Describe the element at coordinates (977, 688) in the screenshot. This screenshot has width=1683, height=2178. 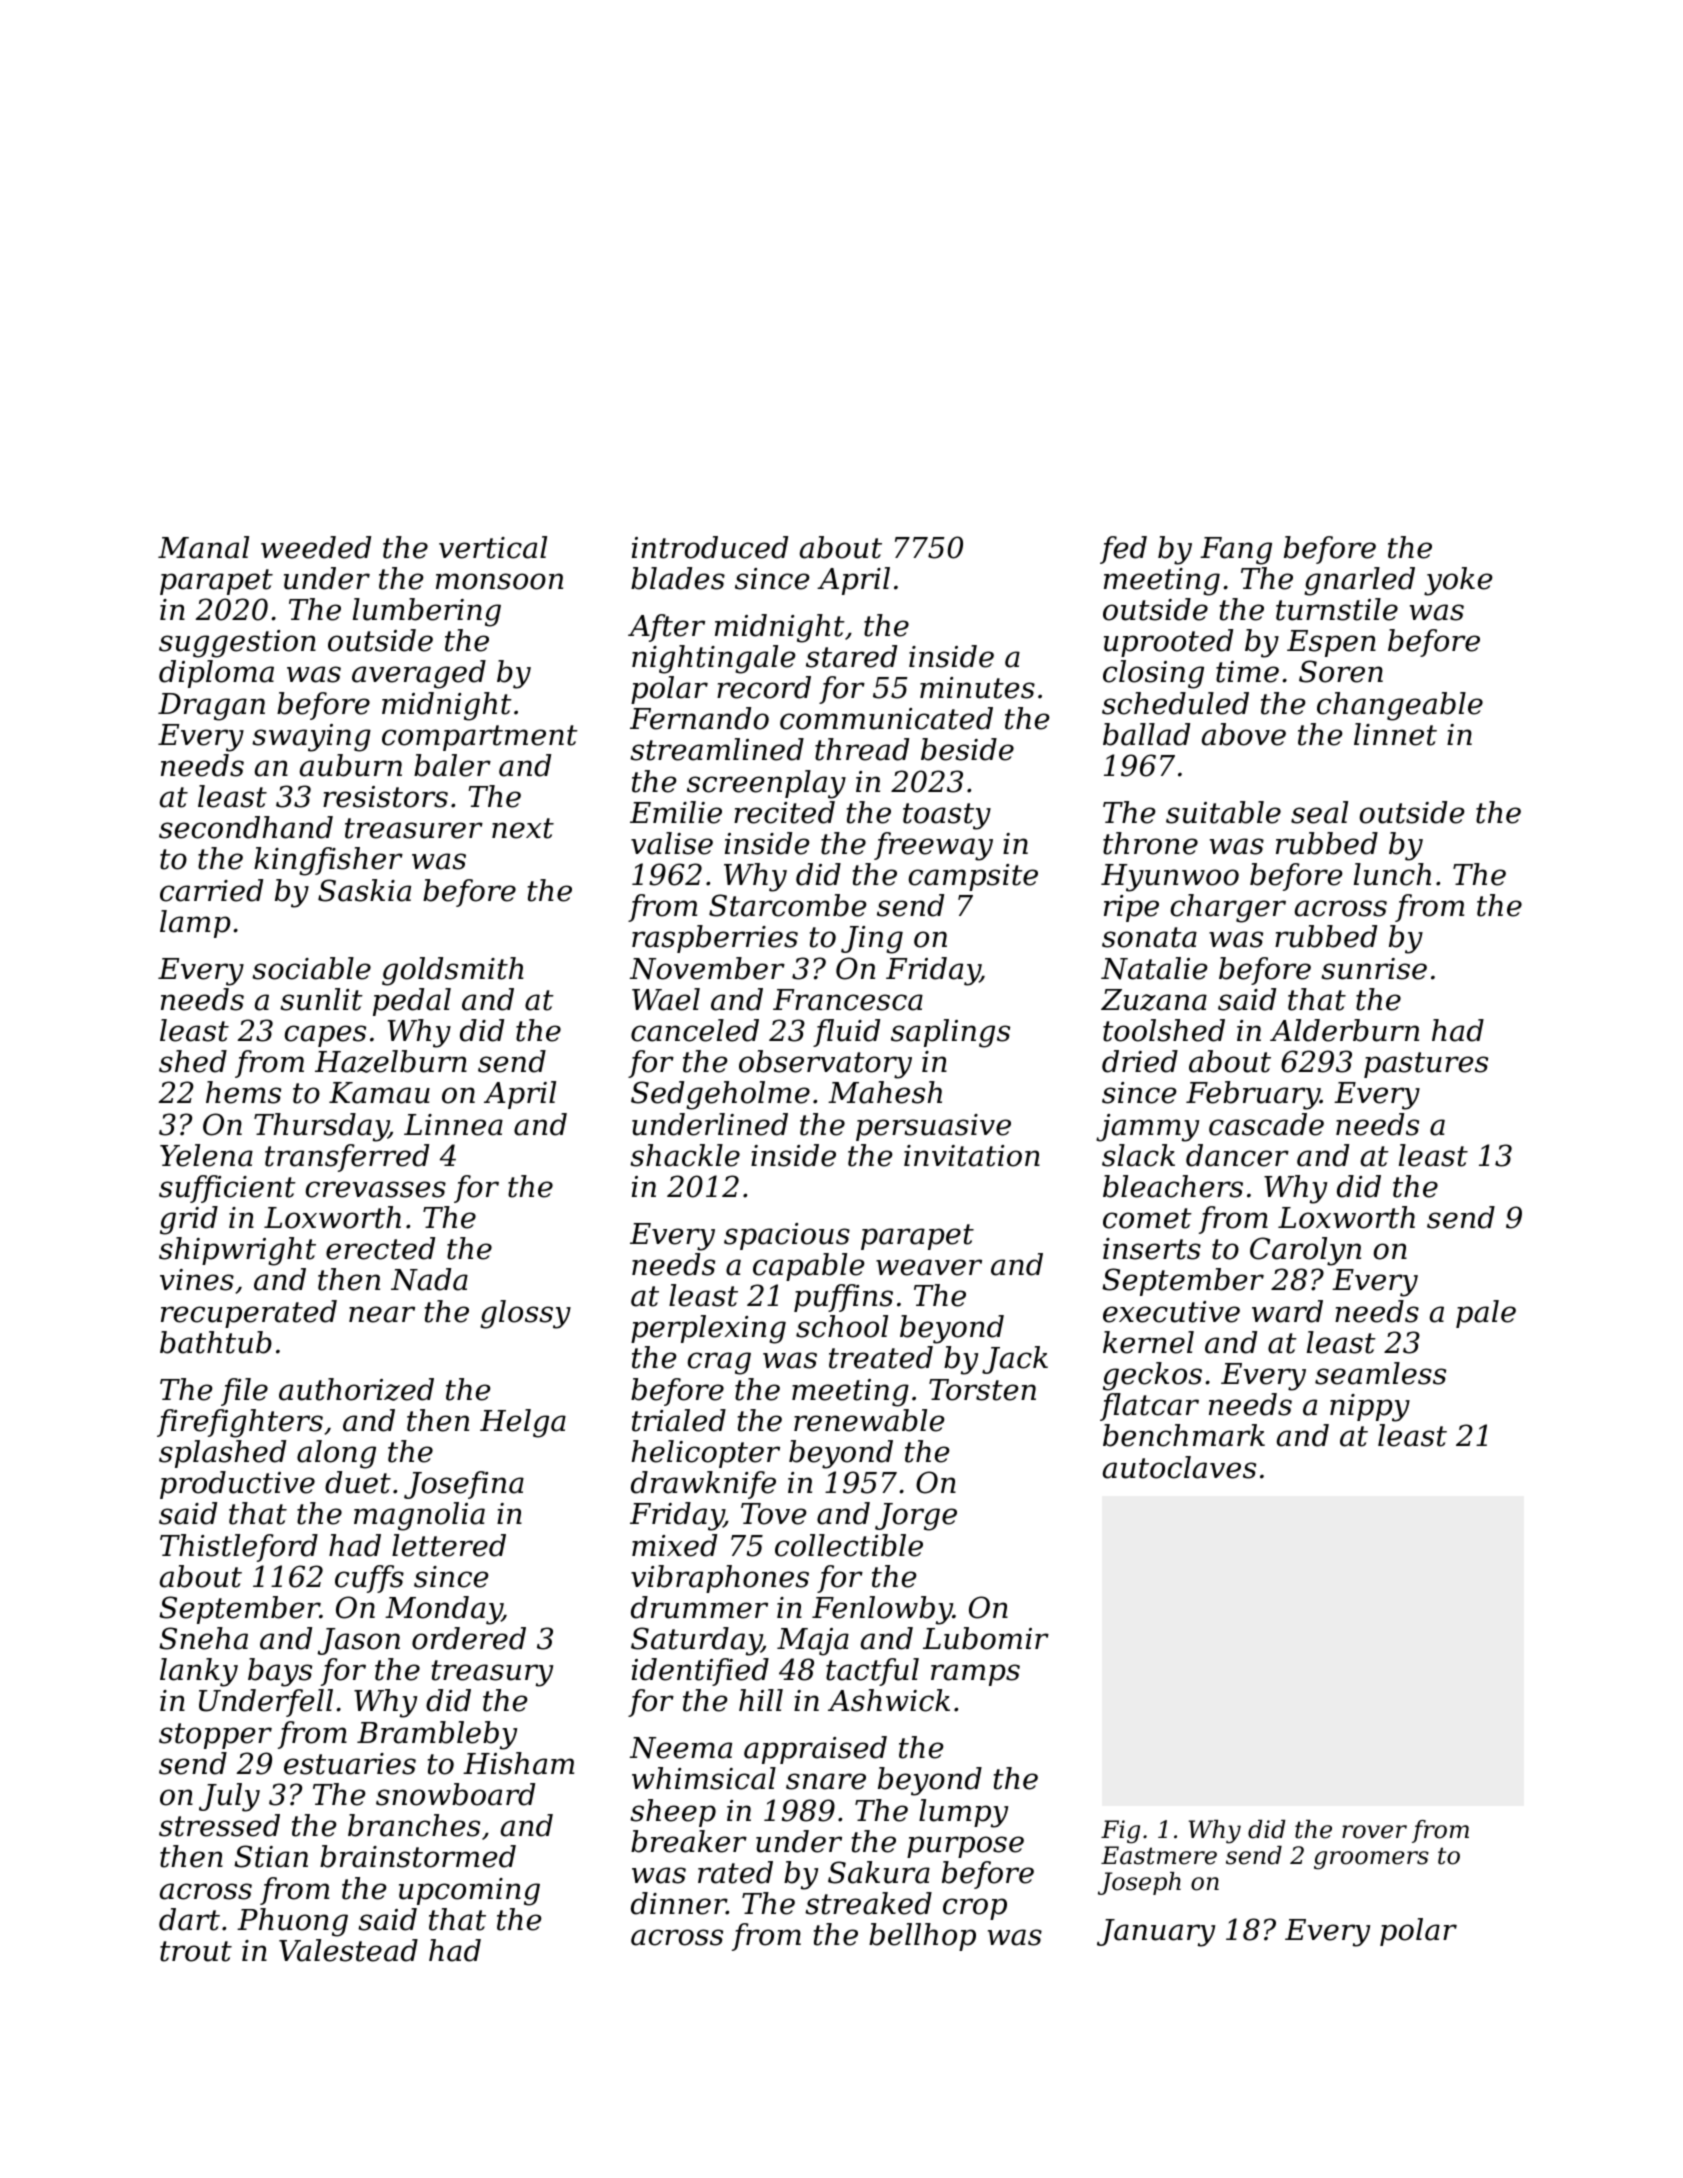
I see `minutes` at that location.
